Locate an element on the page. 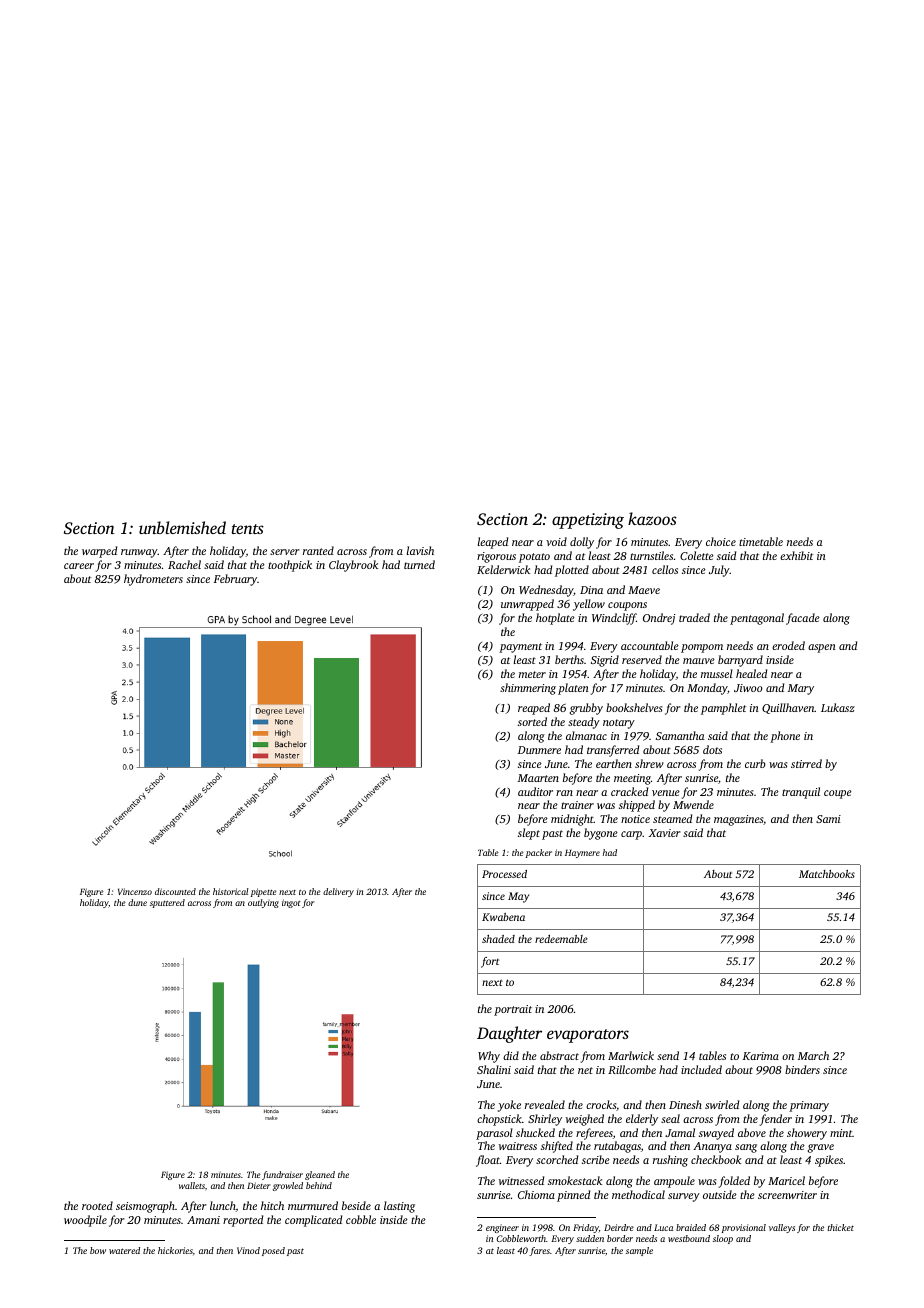 The height and width of the image is (1308, 924). exhibit is located at coordinates (796, 555).
